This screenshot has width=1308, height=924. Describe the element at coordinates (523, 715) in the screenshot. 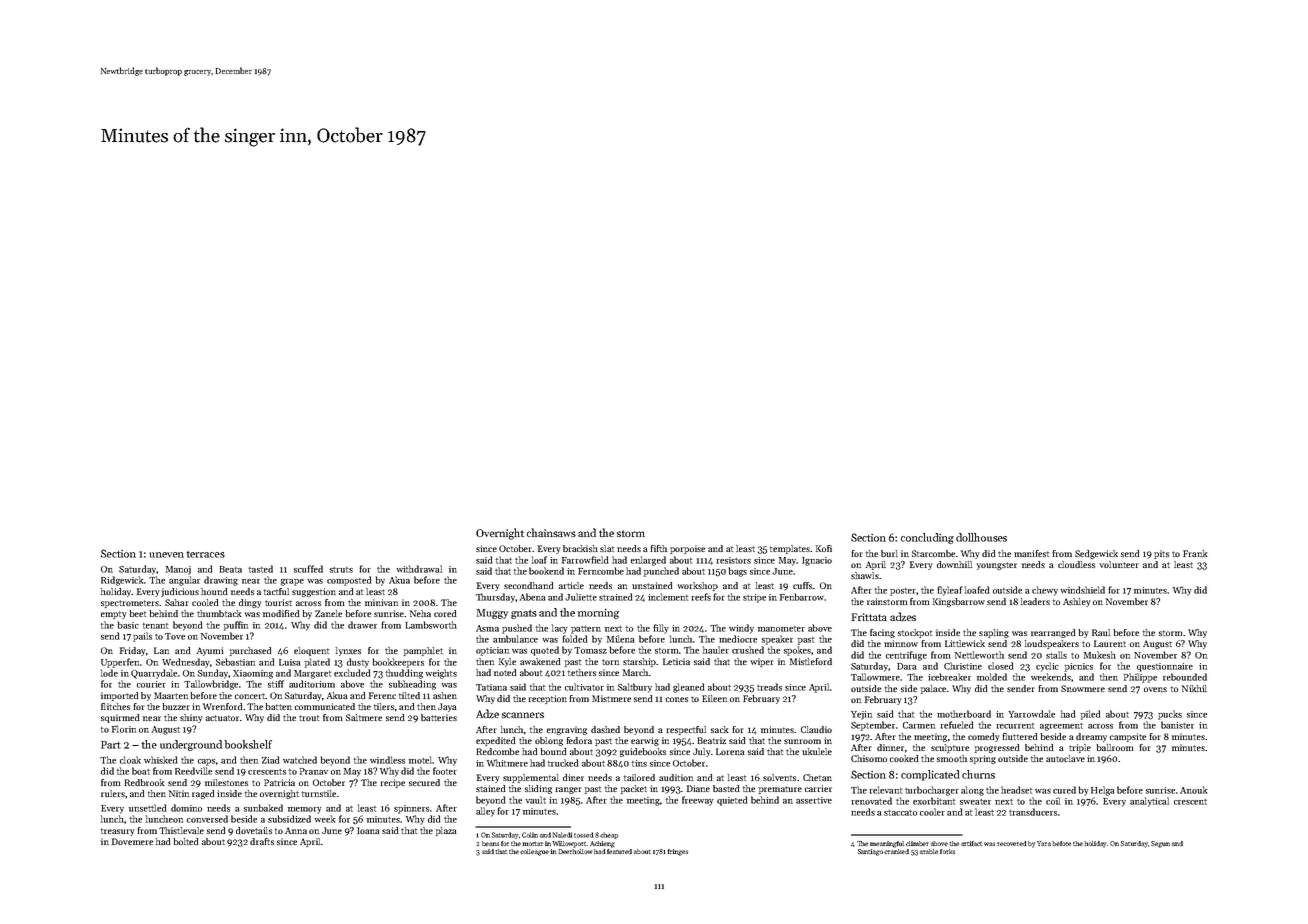

I see `scanners` at that location.
